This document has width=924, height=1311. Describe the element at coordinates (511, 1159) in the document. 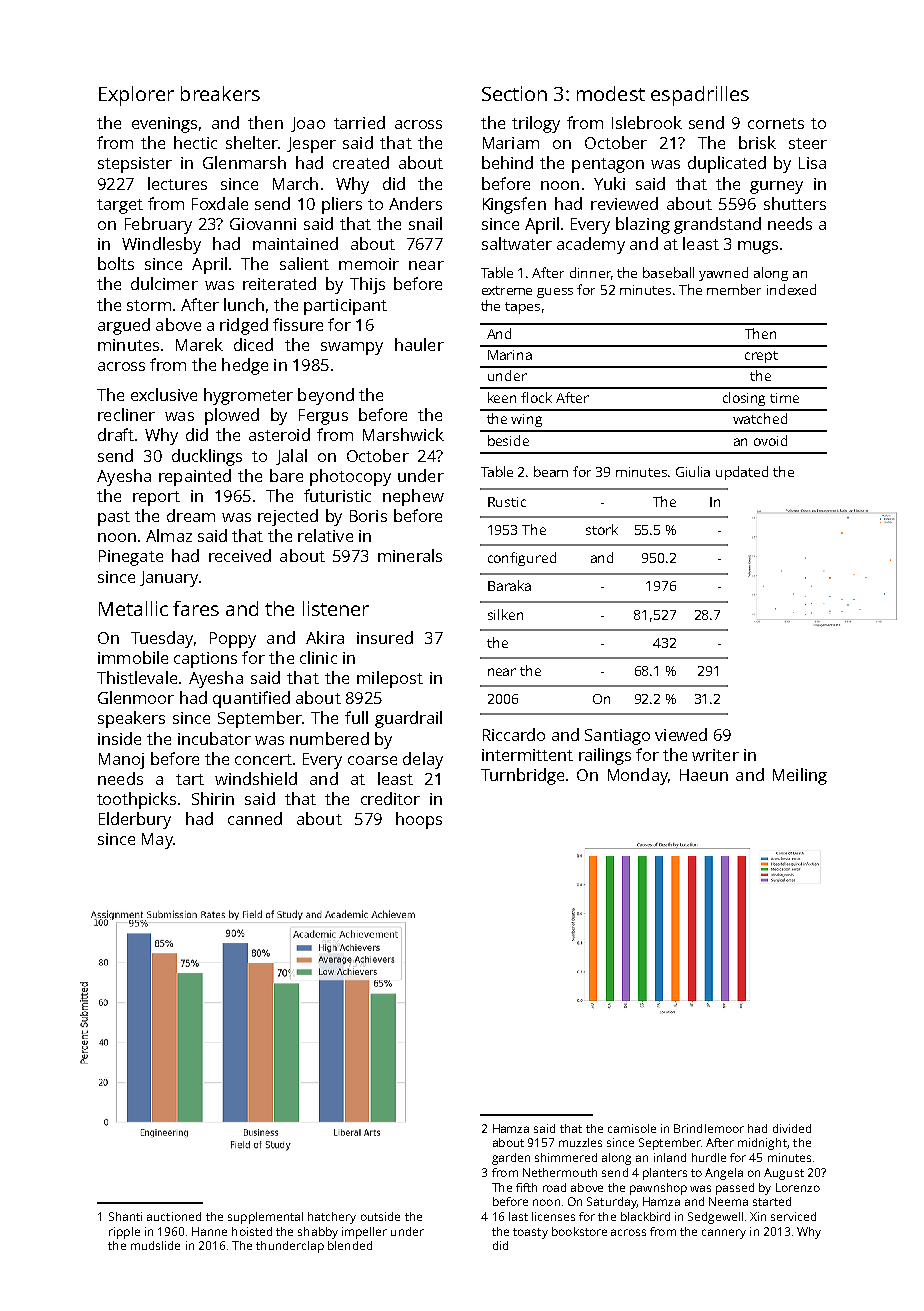

I see `garden` at that location.
